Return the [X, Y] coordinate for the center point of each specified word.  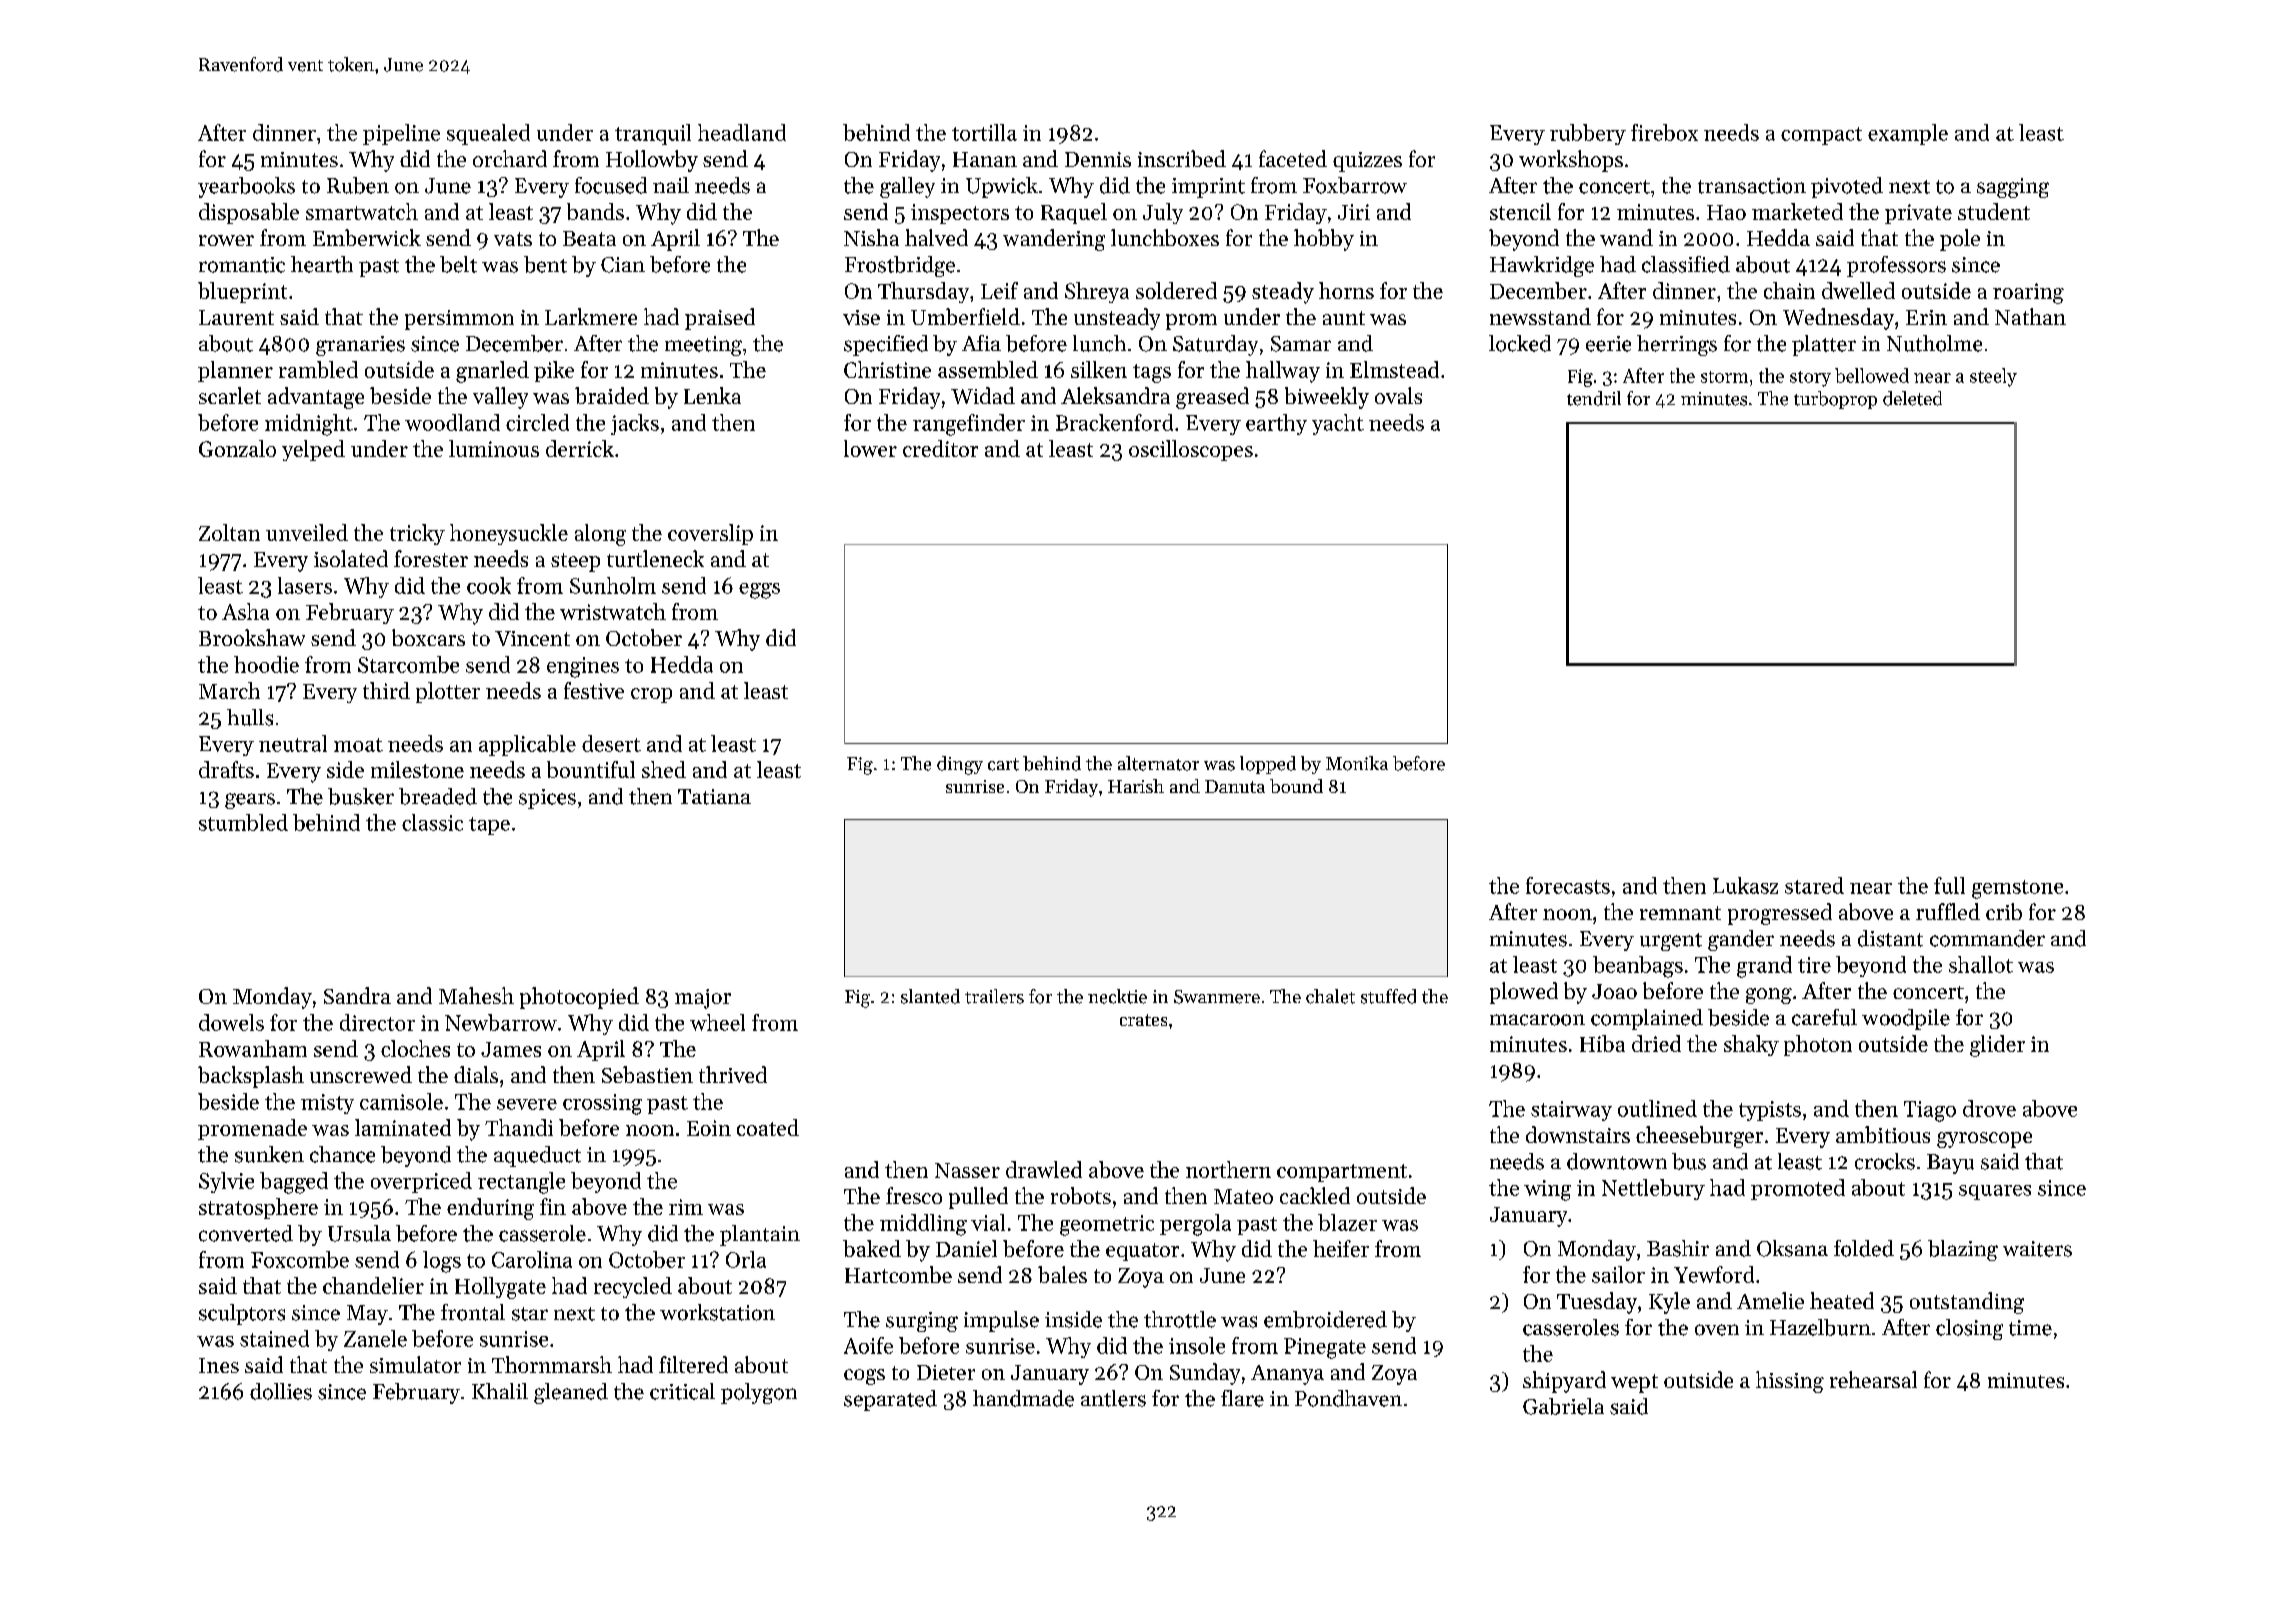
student [1994, 211]
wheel [717, 1022]
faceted [1293, 158]
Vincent [532, 638]
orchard [510, 158]
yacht [1338, 424]
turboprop [1835, 400]
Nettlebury [1653, 1189]
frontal [473, 1312]
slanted [930, 996]
